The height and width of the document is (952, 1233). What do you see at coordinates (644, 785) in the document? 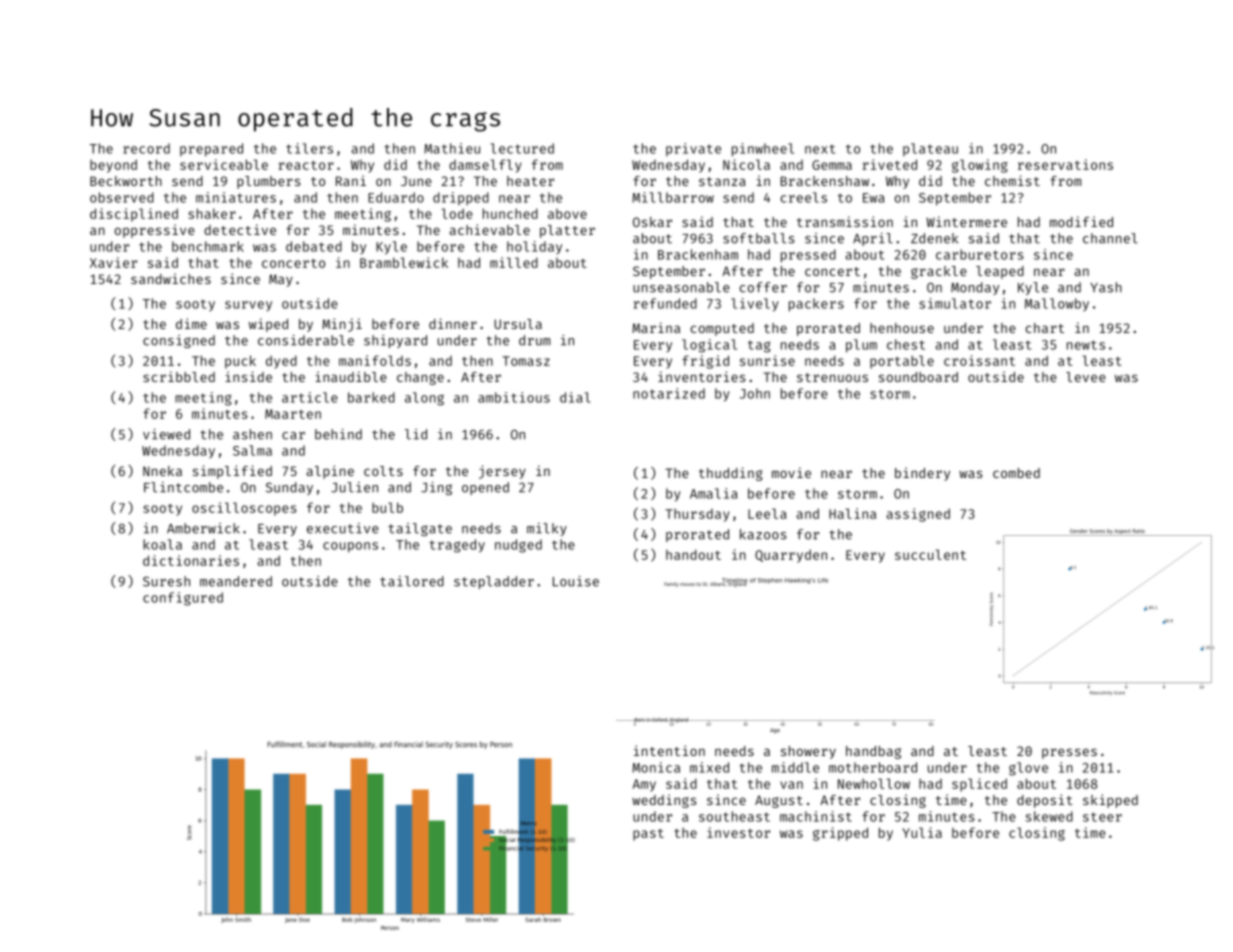
I see `Amy` at bounding box center [644, 785].
